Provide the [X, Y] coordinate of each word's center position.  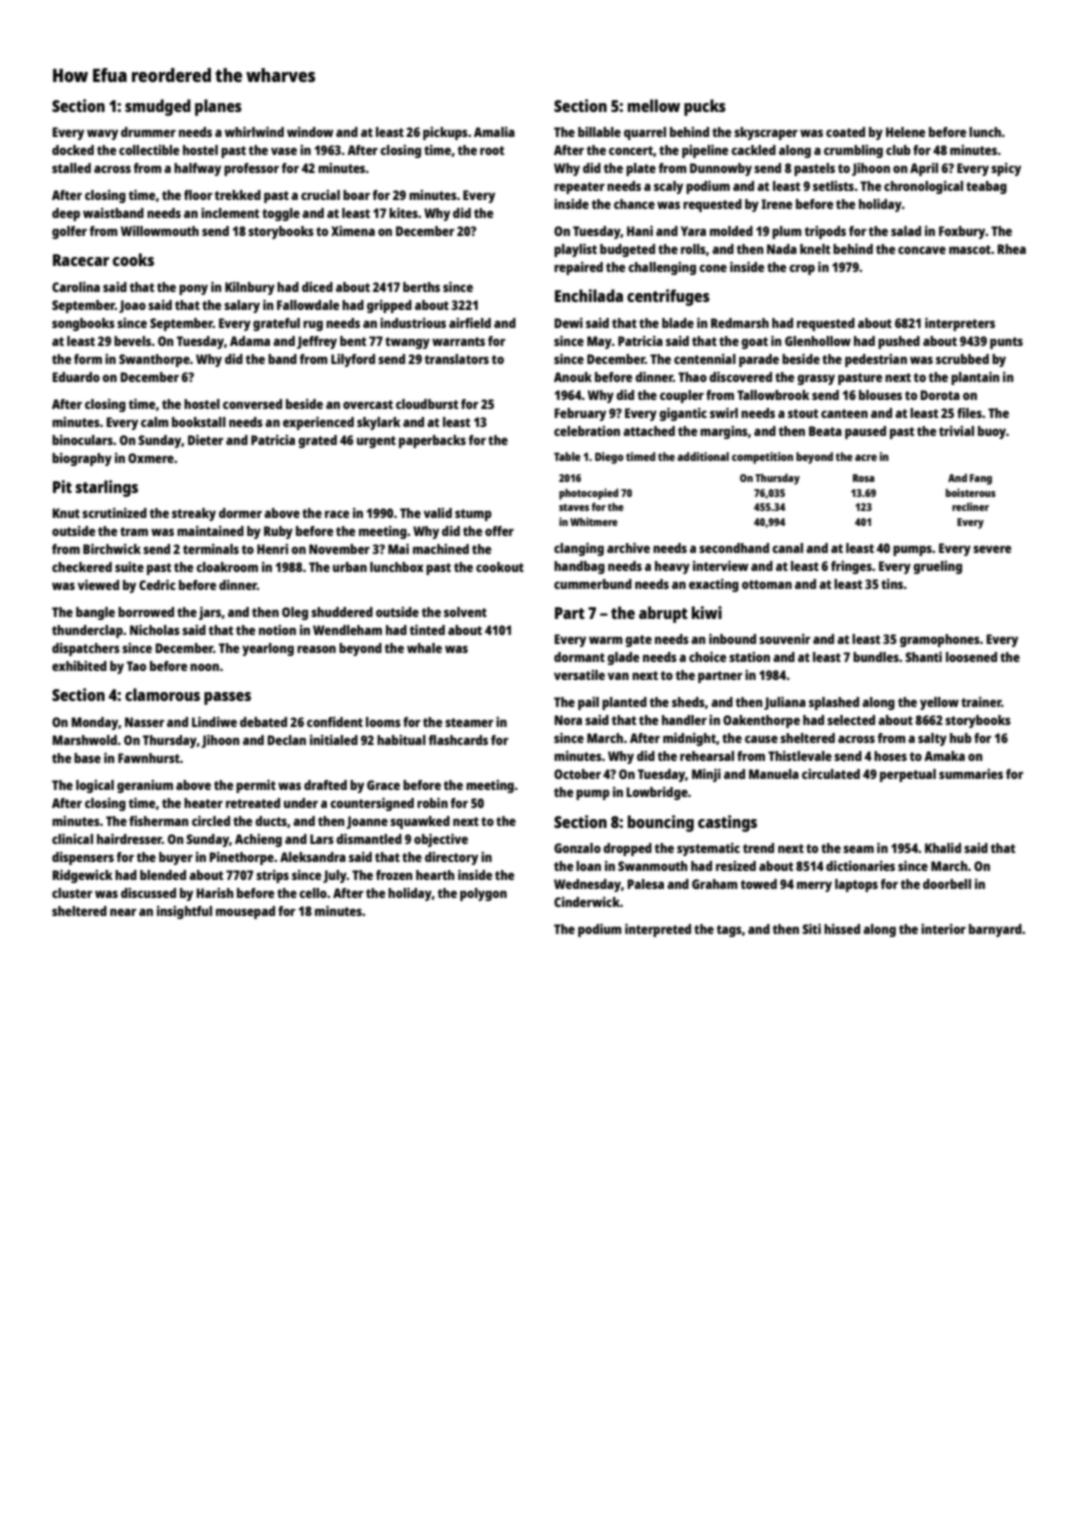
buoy [992, 432]
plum [787, 232]
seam [858, 849]
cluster [72, 893]
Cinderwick [587, 902]
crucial [320, 195]
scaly [668, 187]
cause [761, 739]
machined [441, 549]
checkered [82, 567]
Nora [568, 720]
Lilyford [353, 360]
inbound [732, 639]
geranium [145, 786]
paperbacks [432, 441]
